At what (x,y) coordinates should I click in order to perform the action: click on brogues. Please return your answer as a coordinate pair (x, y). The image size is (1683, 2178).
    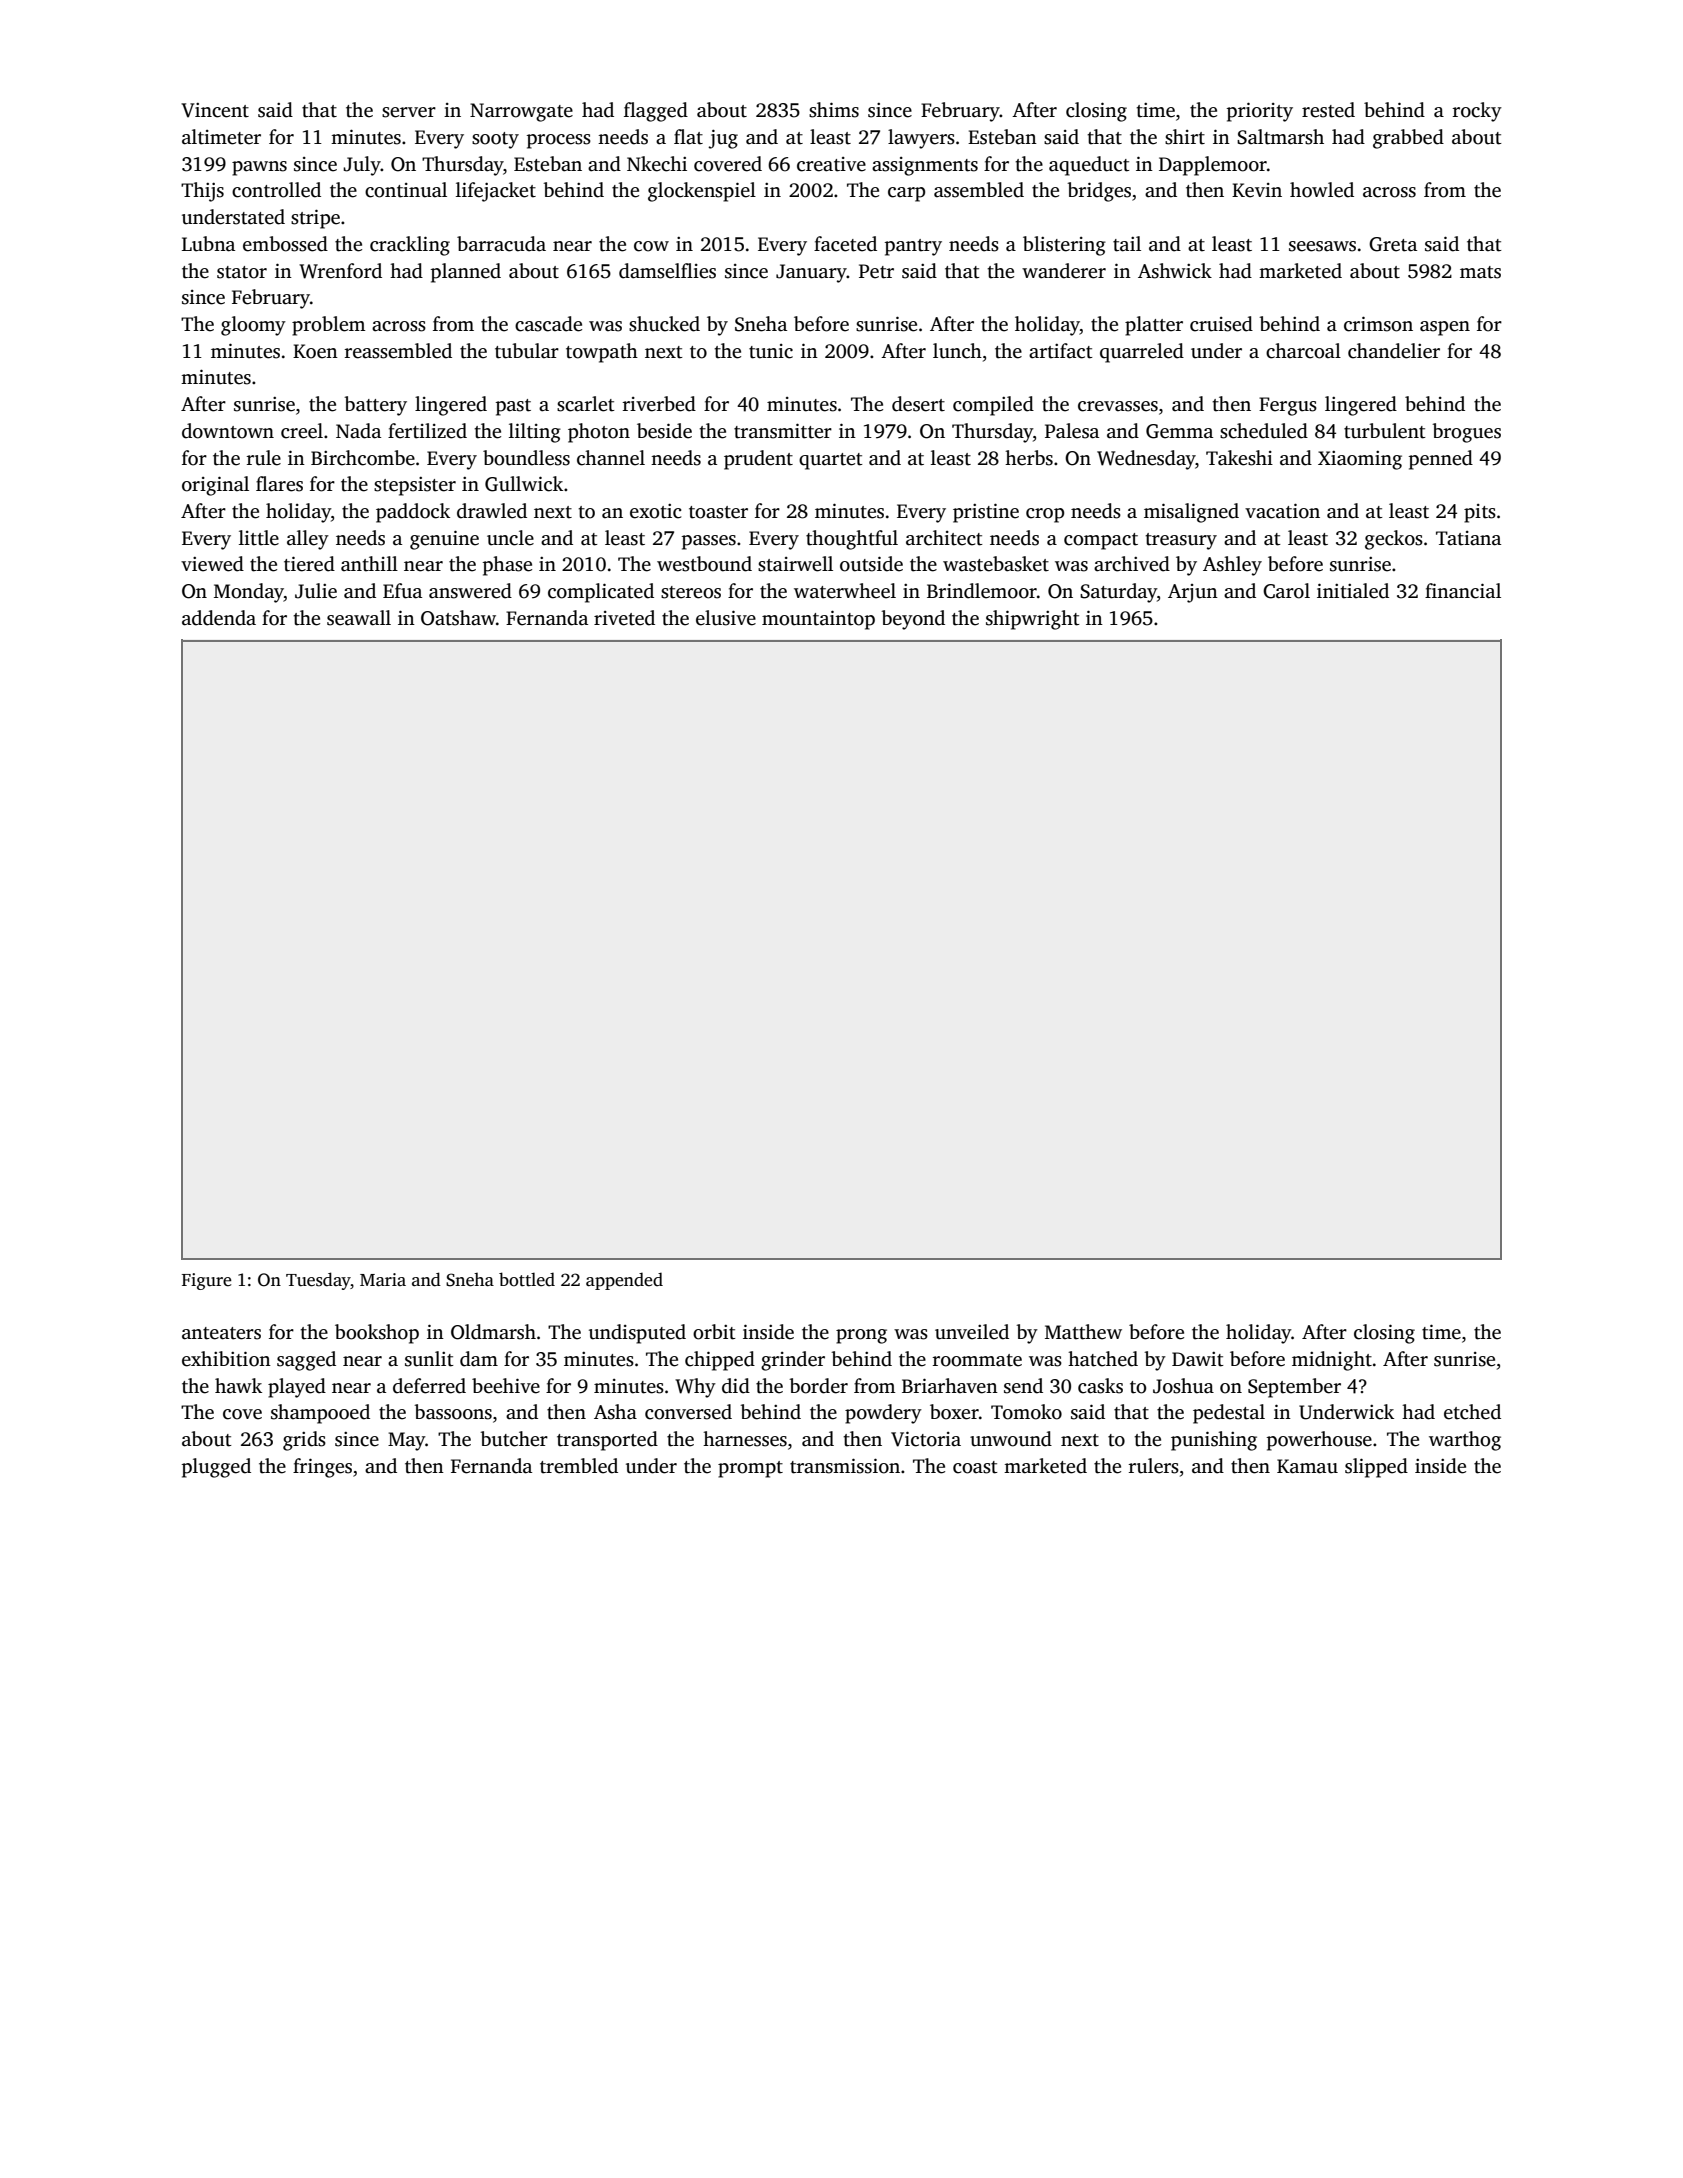
    Looking at the image, I should click on (1466, 433).
